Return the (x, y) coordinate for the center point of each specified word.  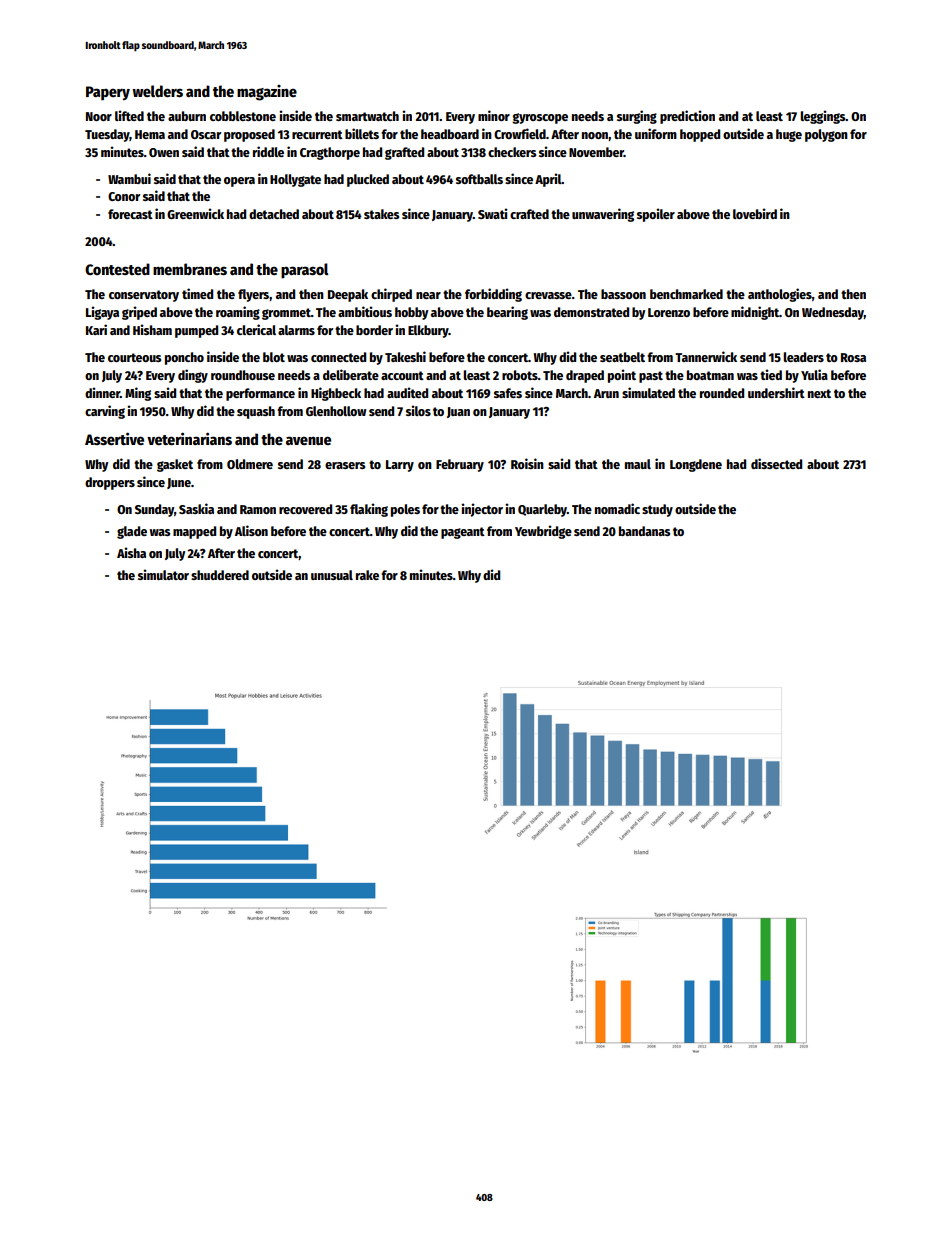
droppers (110, 483)
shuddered (220, 575)
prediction (687, 117)
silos (418, 410)
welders (157, 91)
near (428, 295)
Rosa (853, 357)
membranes (190, 269)
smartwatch (367, 116)
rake (367, 575)
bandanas (644, 531)
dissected (776, 463)
